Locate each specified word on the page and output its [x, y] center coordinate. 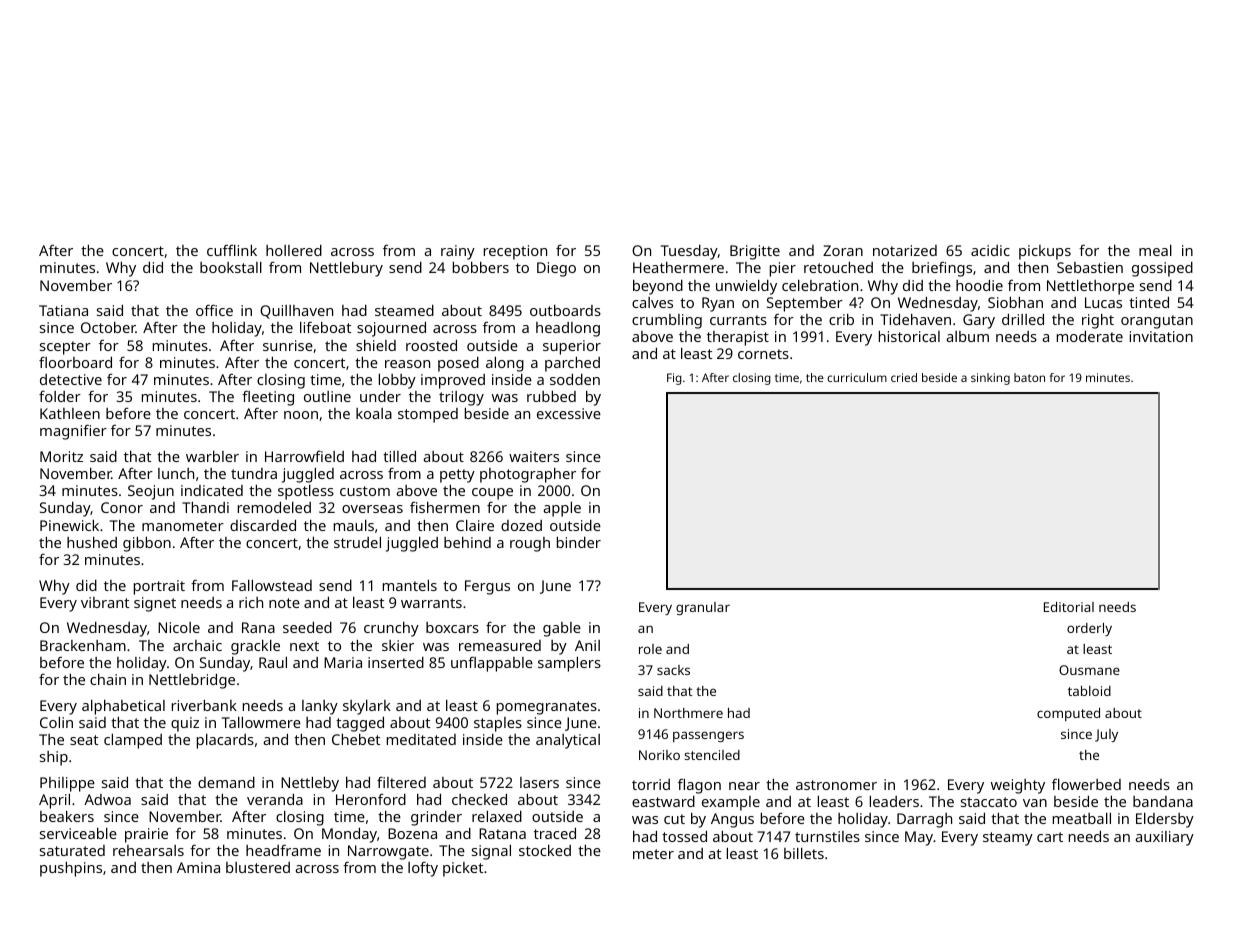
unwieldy [746, 287]
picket [463, 869]
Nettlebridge [192, 681]
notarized [905, 250]
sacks [673, 670]
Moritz [61, 456]
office [214, 310]
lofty [423, 869]
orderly [1089, 629]
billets [804, 853]
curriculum [857, 377]
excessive [569, 413]
